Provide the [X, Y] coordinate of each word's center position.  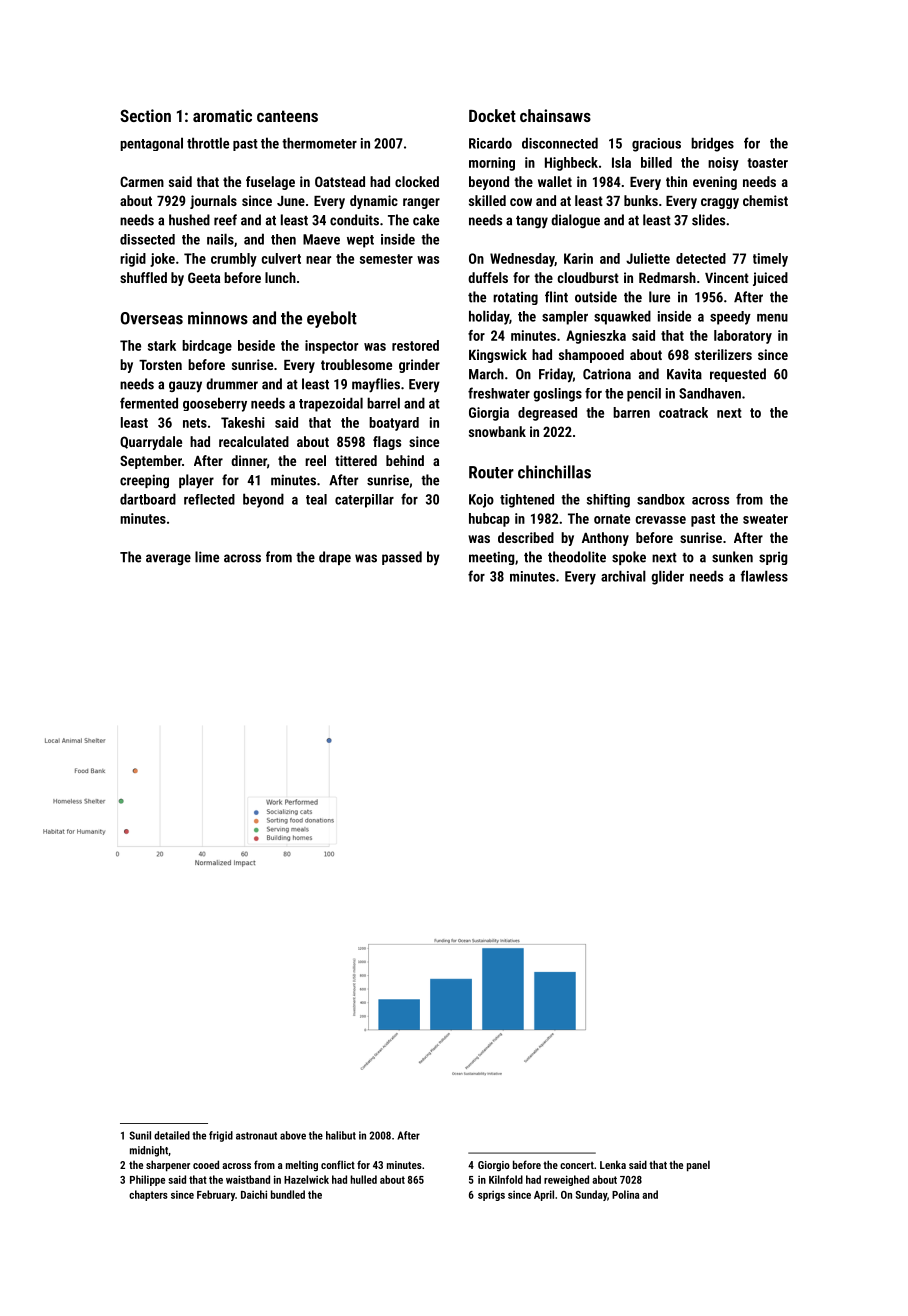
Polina [625, 1194]
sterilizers [723, 354]
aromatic [222, 115]
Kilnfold [506, 1179]
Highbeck [571, 164]
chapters [148, 1195]
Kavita [684, 374]
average [168, 559]
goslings [557, 395]
